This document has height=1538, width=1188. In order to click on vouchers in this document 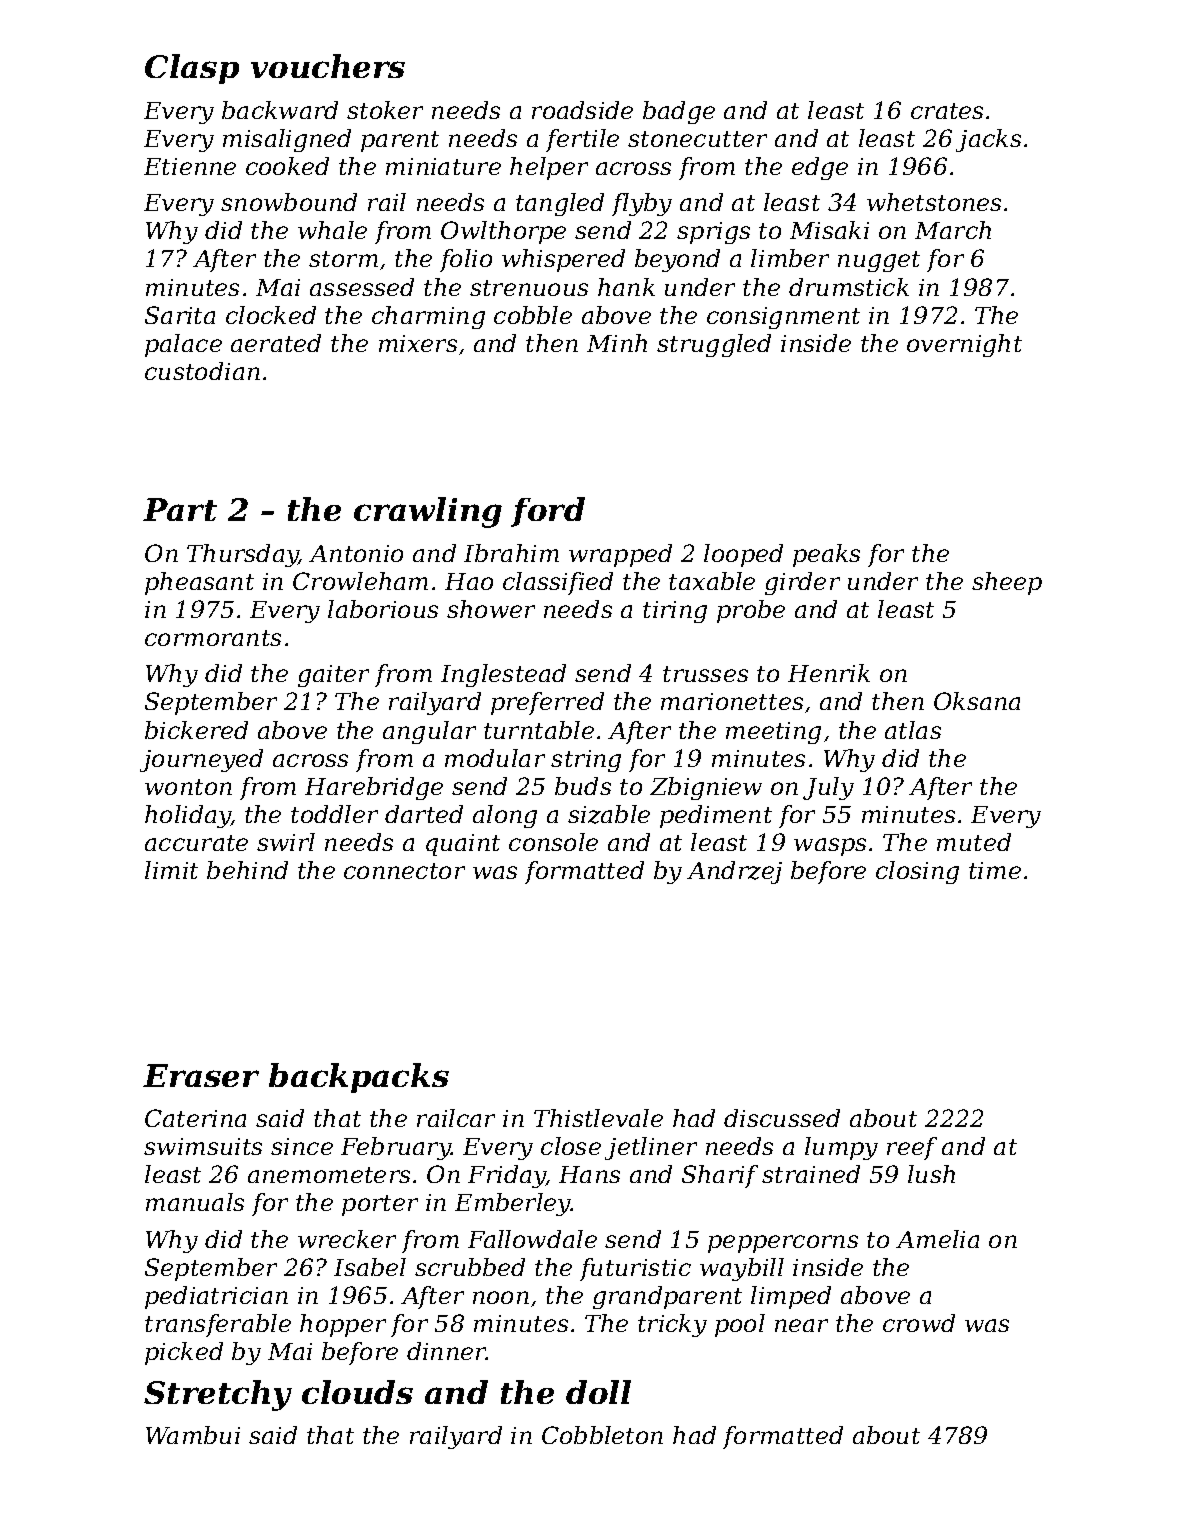, I will do `click(328, 66)`.
